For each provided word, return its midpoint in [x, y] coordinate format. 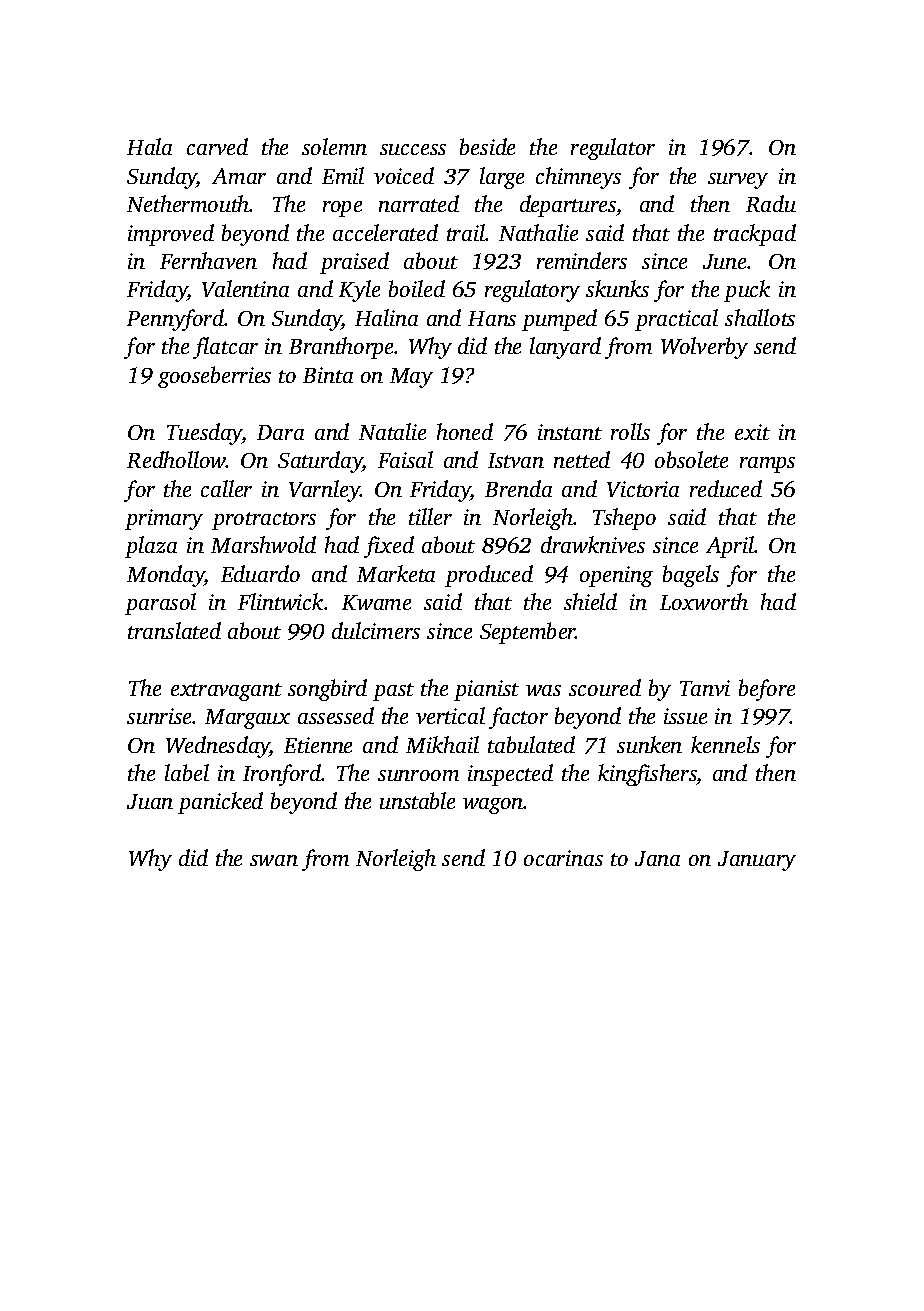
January [757, 861]
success [413, 149]
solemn [334, 146]
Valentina [245, 288]
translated [174, 630]
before [767, 690]
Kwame [376, 602]
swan [274, 860]
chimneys [578, 178]
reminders [582, 260]
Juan [150, 801]
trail [466, 232]
